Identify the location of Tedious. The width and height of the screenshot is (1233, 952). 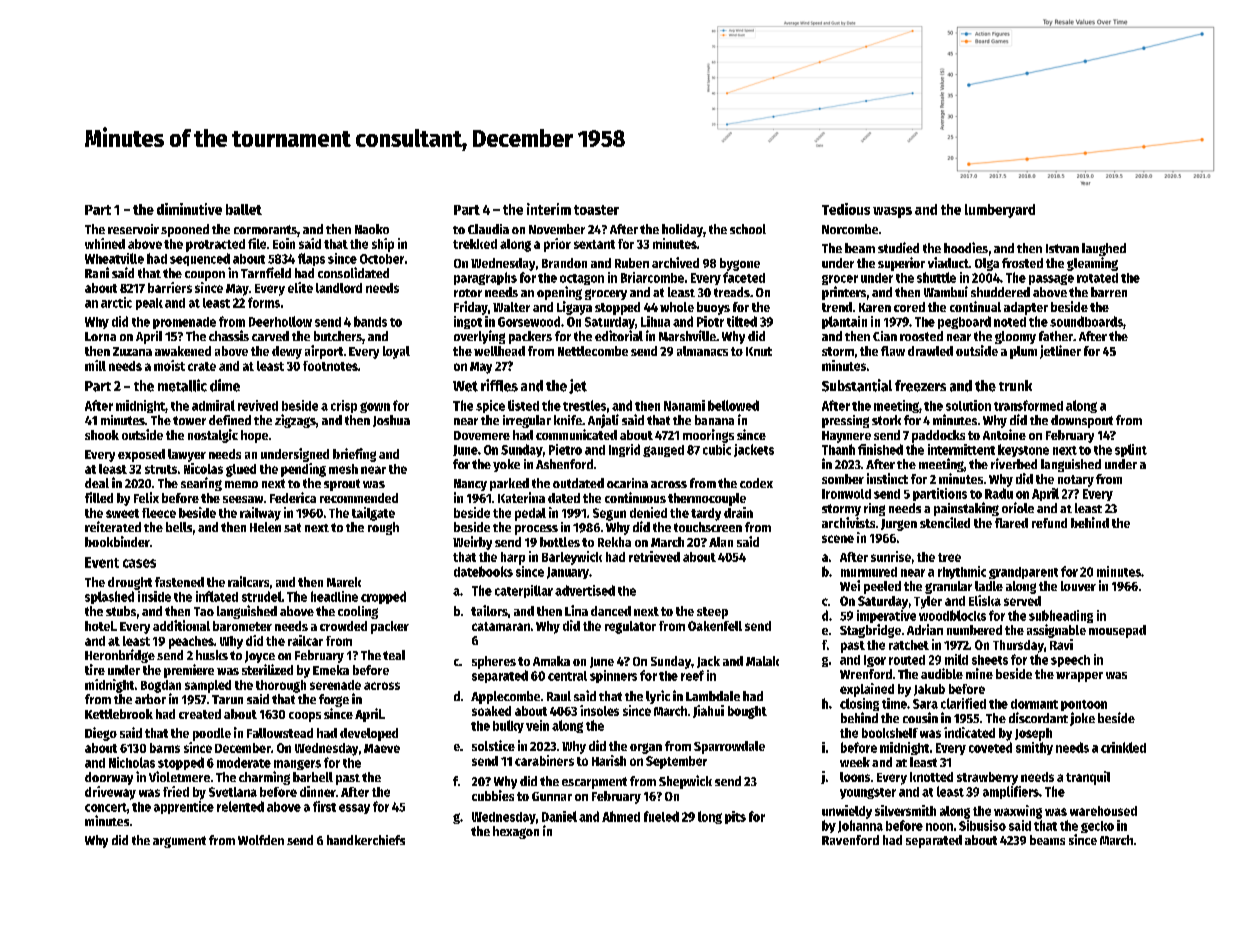
(846, 209).
